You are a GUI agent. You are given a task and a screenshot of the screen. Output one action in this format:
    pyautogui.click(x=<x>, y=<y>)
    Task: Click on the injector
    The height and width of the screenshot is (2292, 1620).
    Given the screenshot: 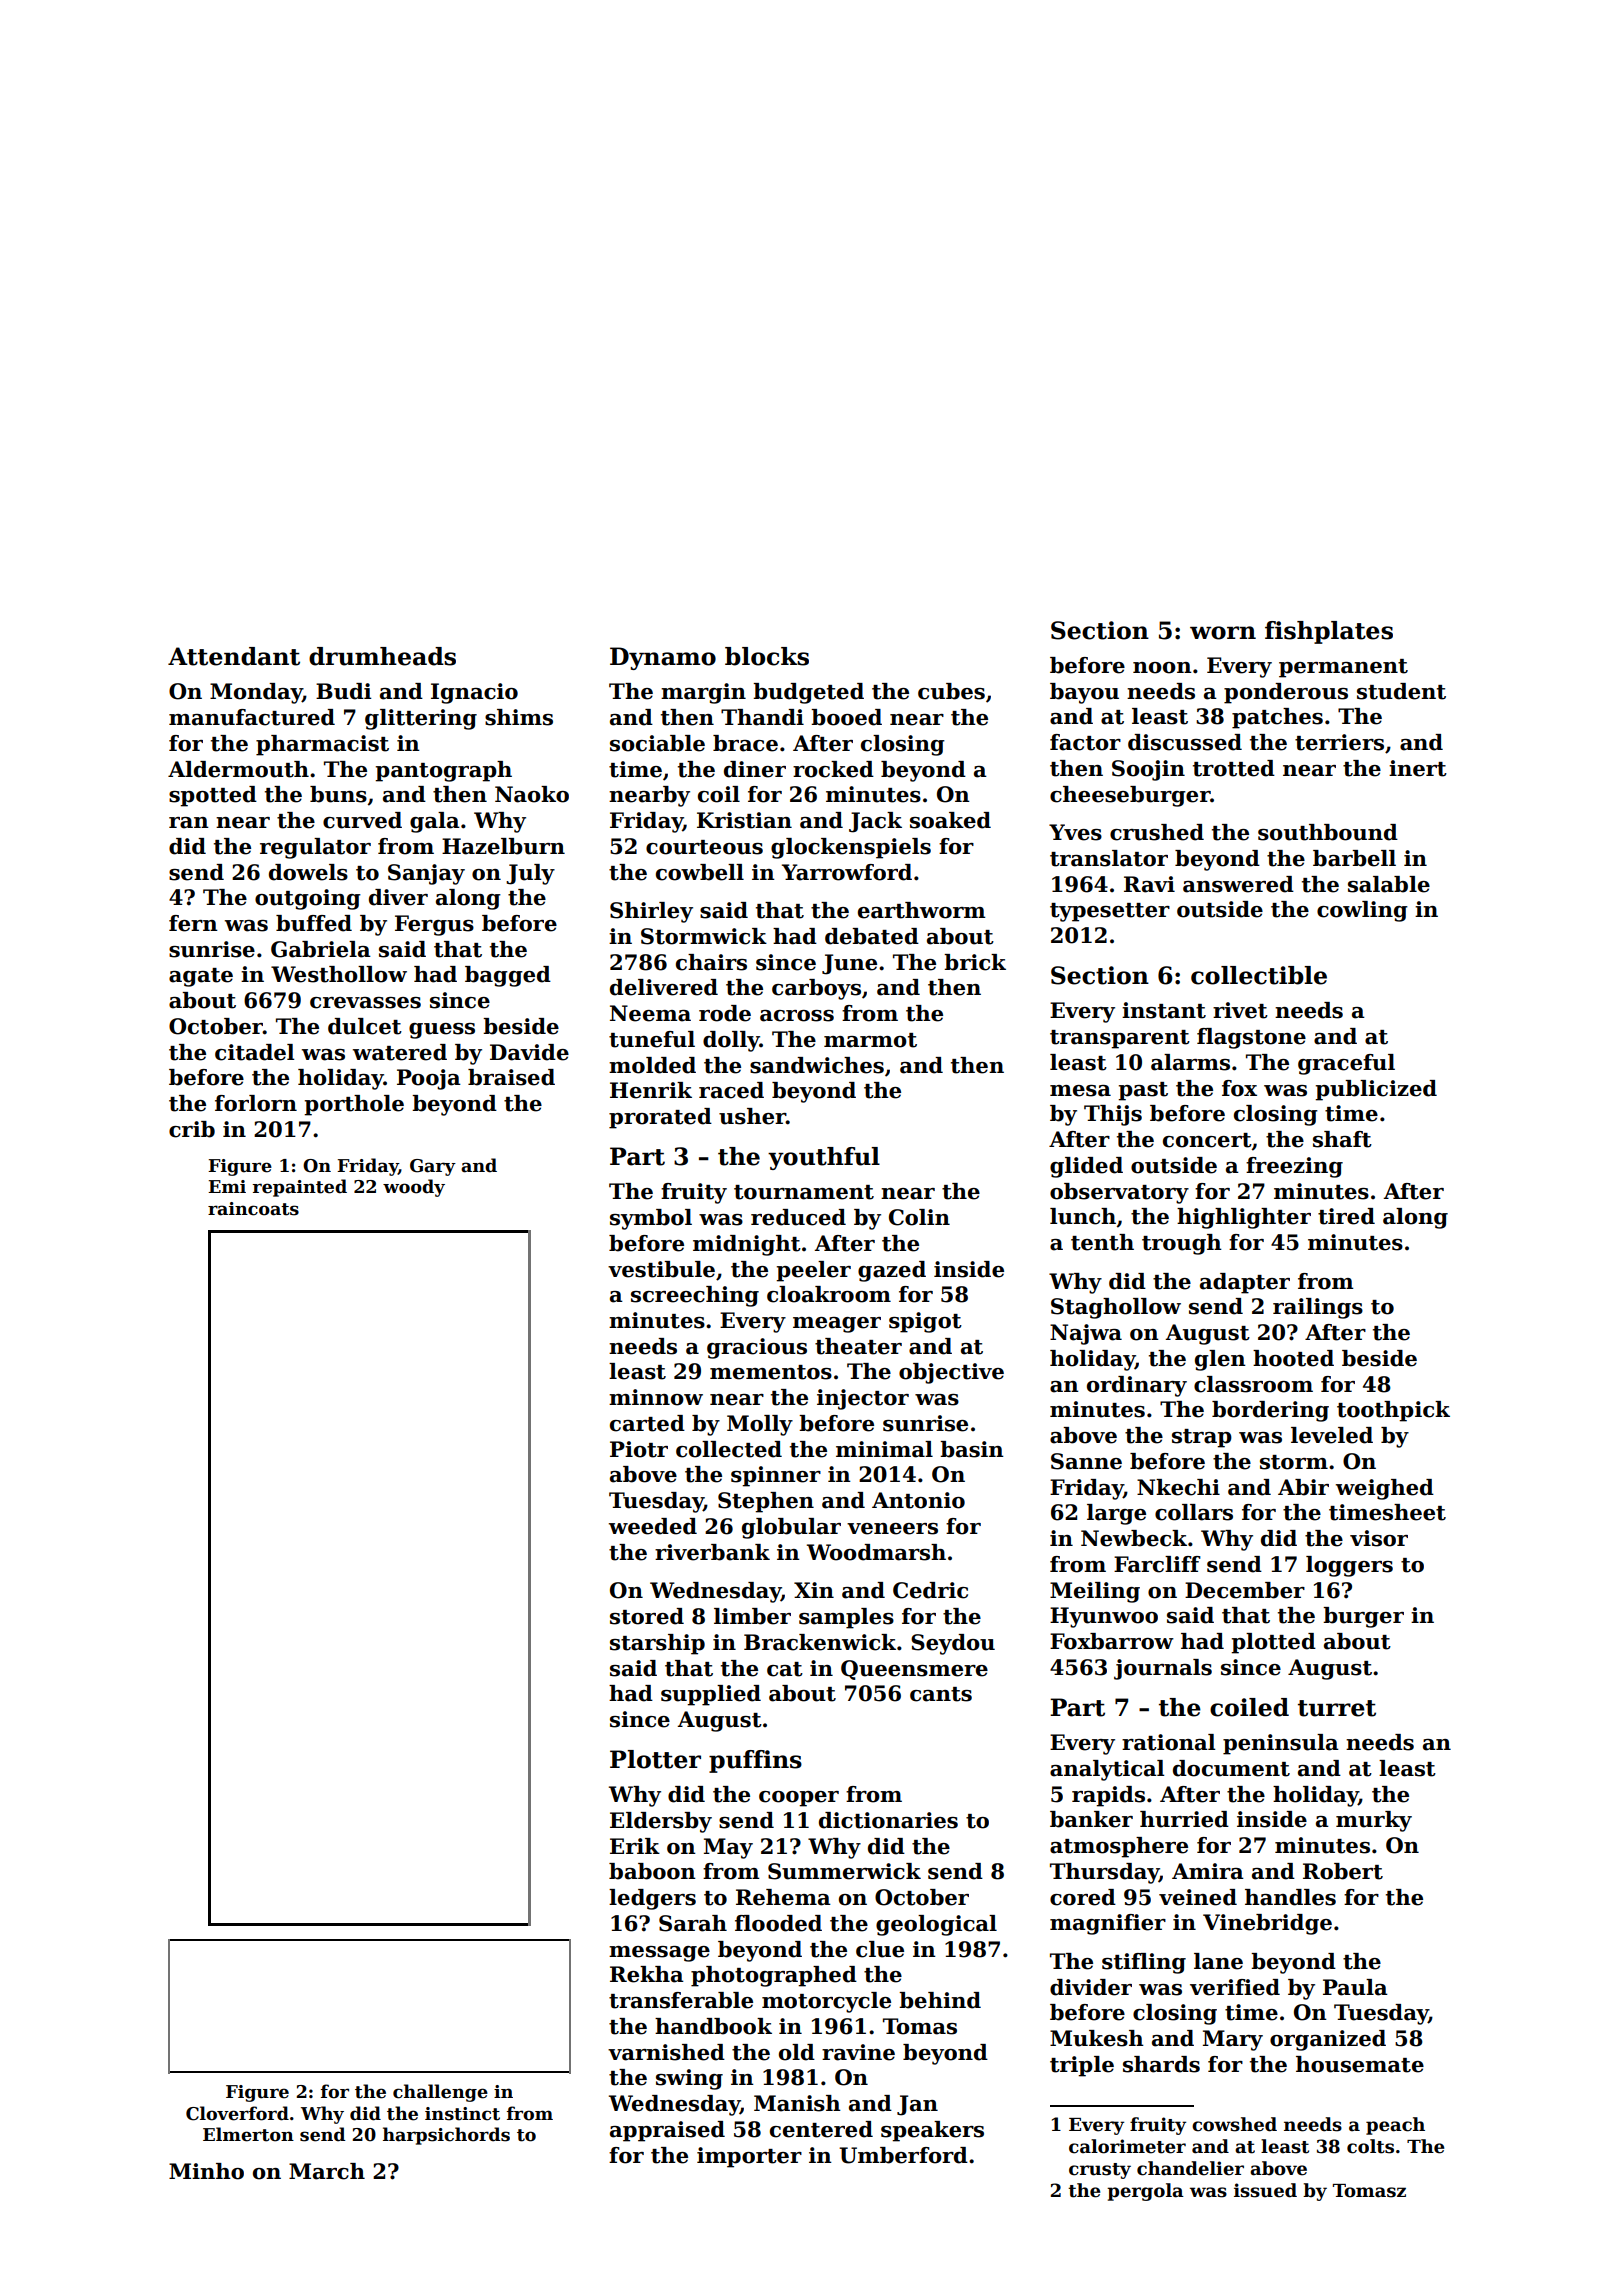 What is the action you would take?
    pyautogui.click(x=863, y=1399)
